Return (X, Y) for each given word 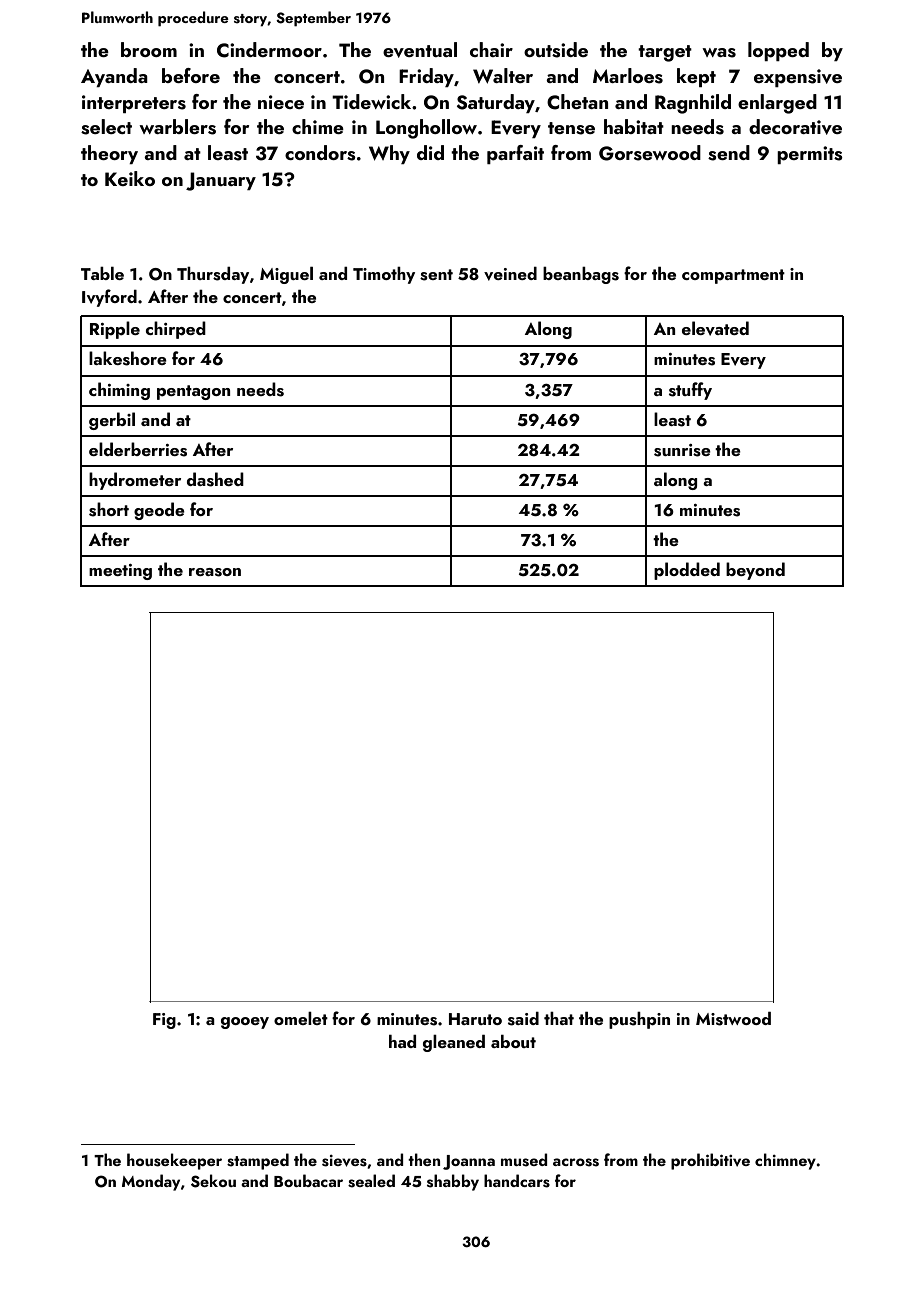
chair (491, 49)
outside (556, 50)
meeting (120, 572)
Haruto (475, 1019)
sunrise (682, 450)
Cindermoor (269, 50)
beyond (755, 571)
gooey (245, 1023)
